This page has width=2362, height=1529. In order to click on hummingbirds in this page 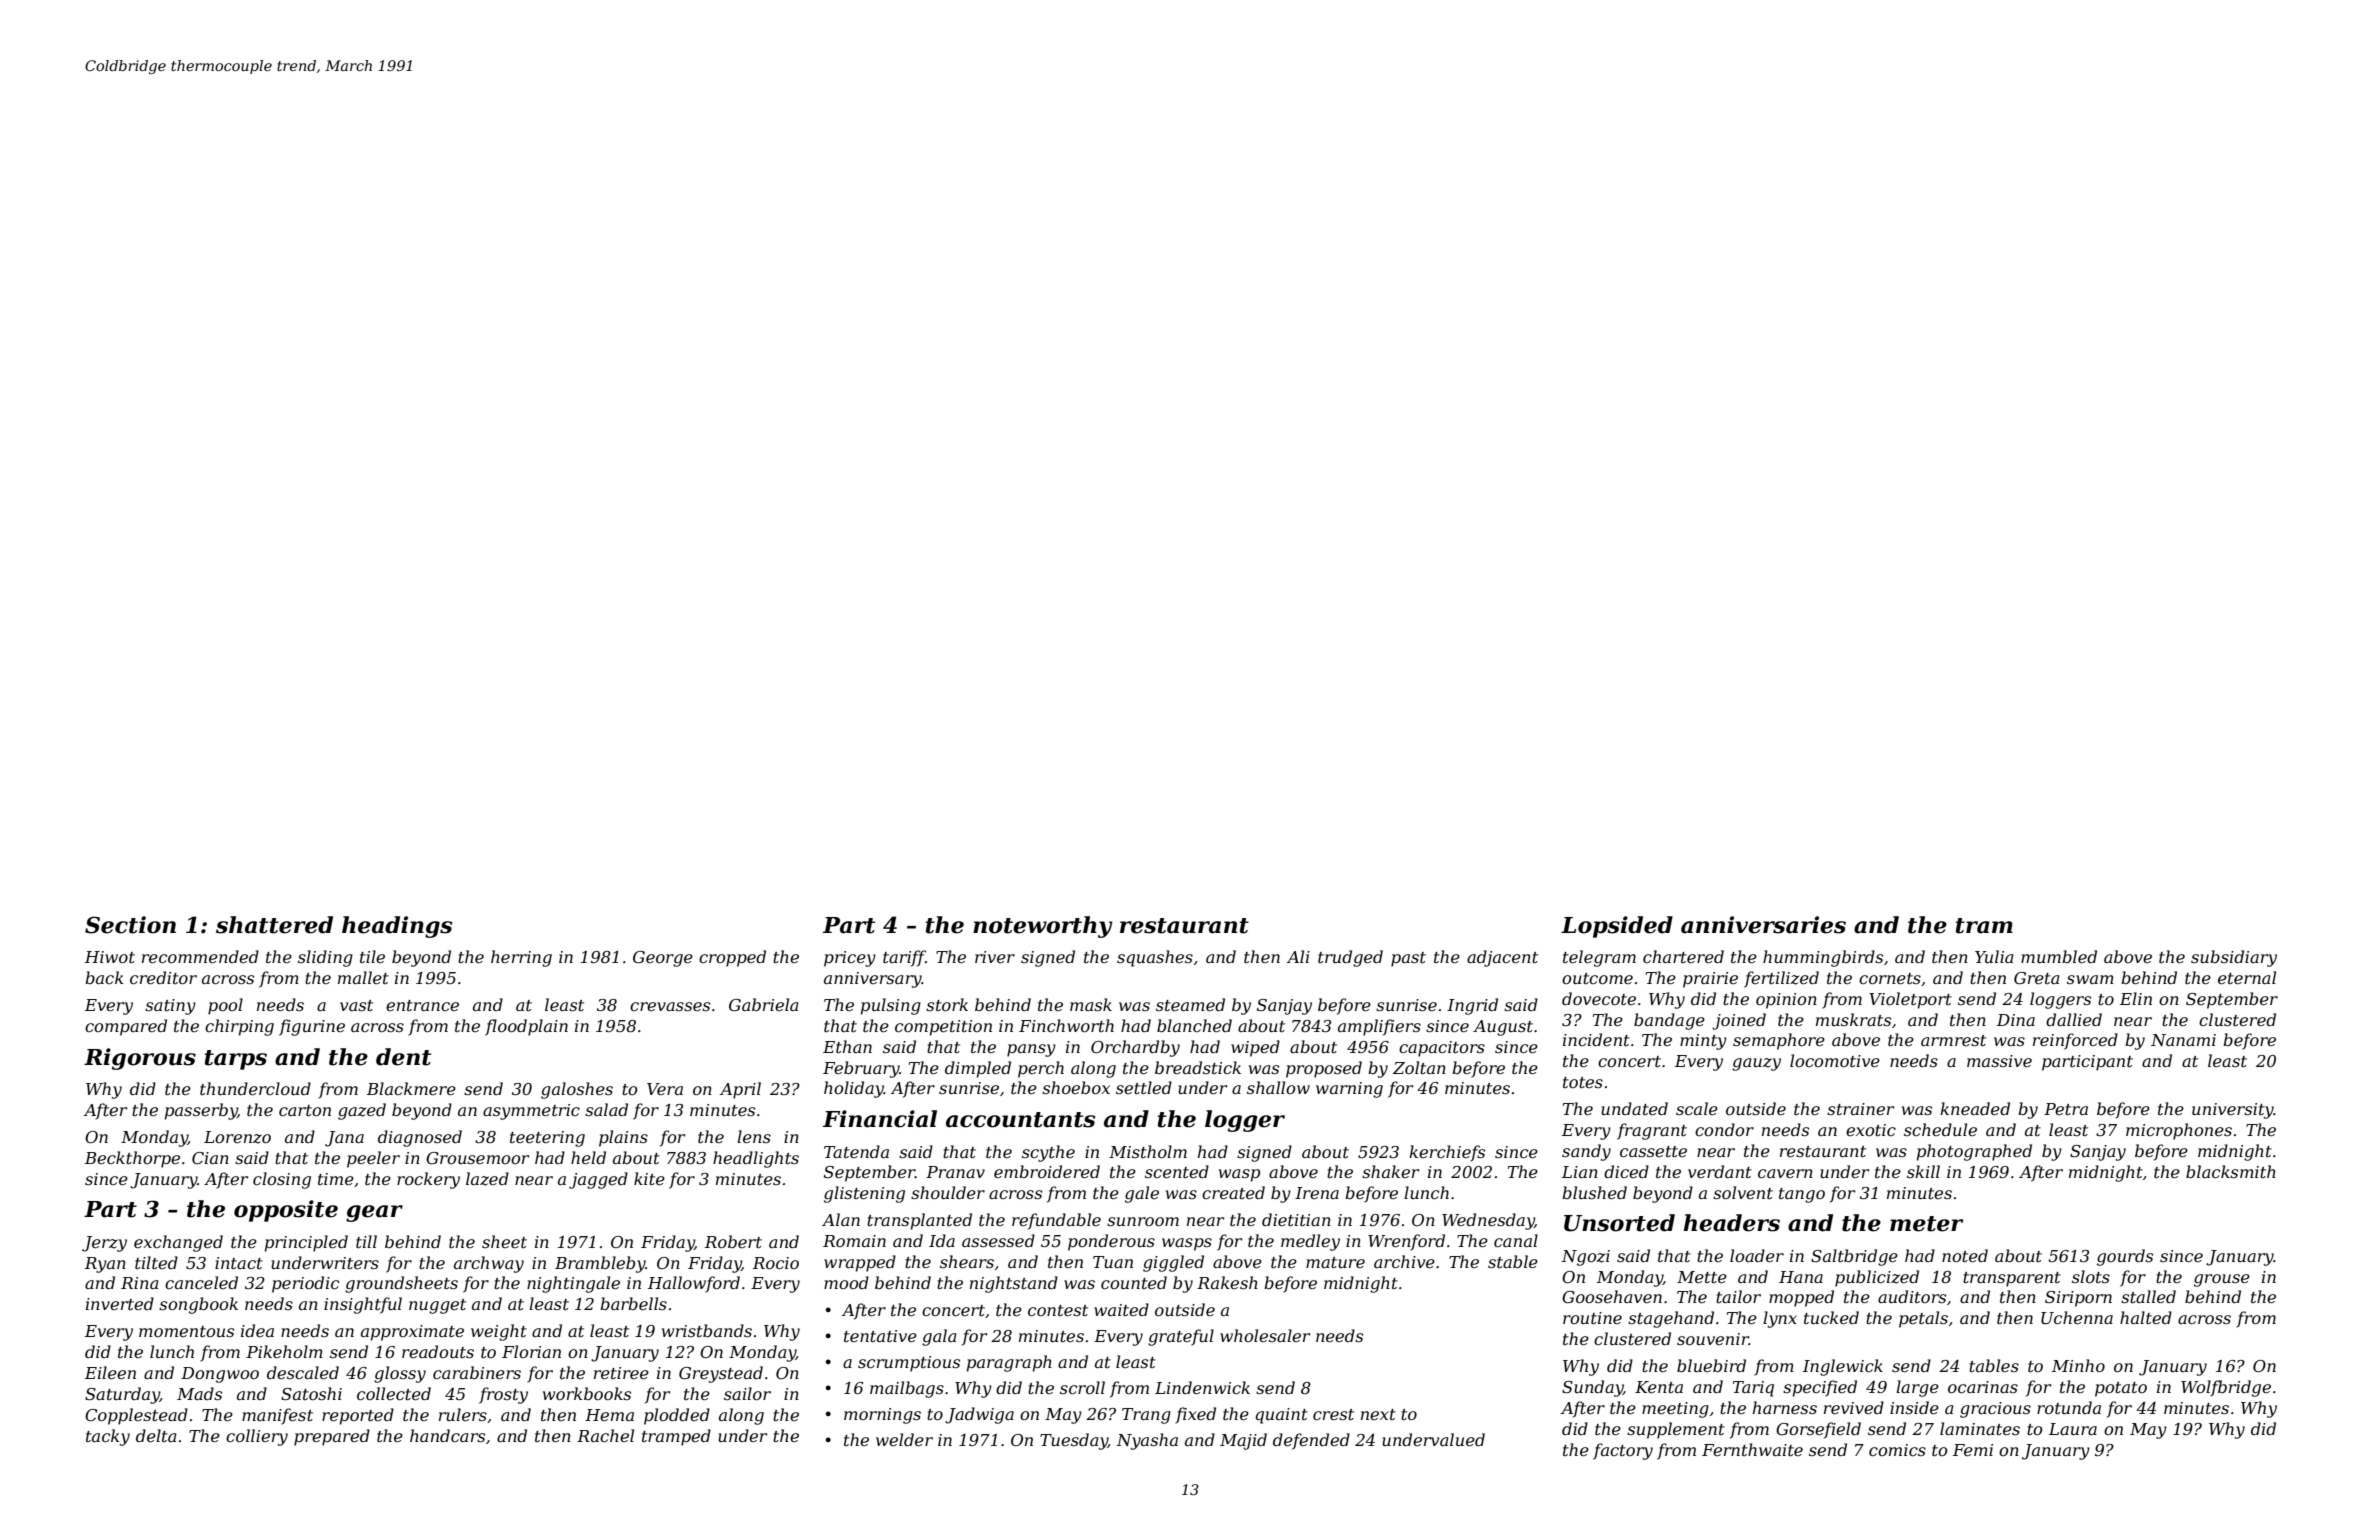, I will do `click(1823, 958)`.
